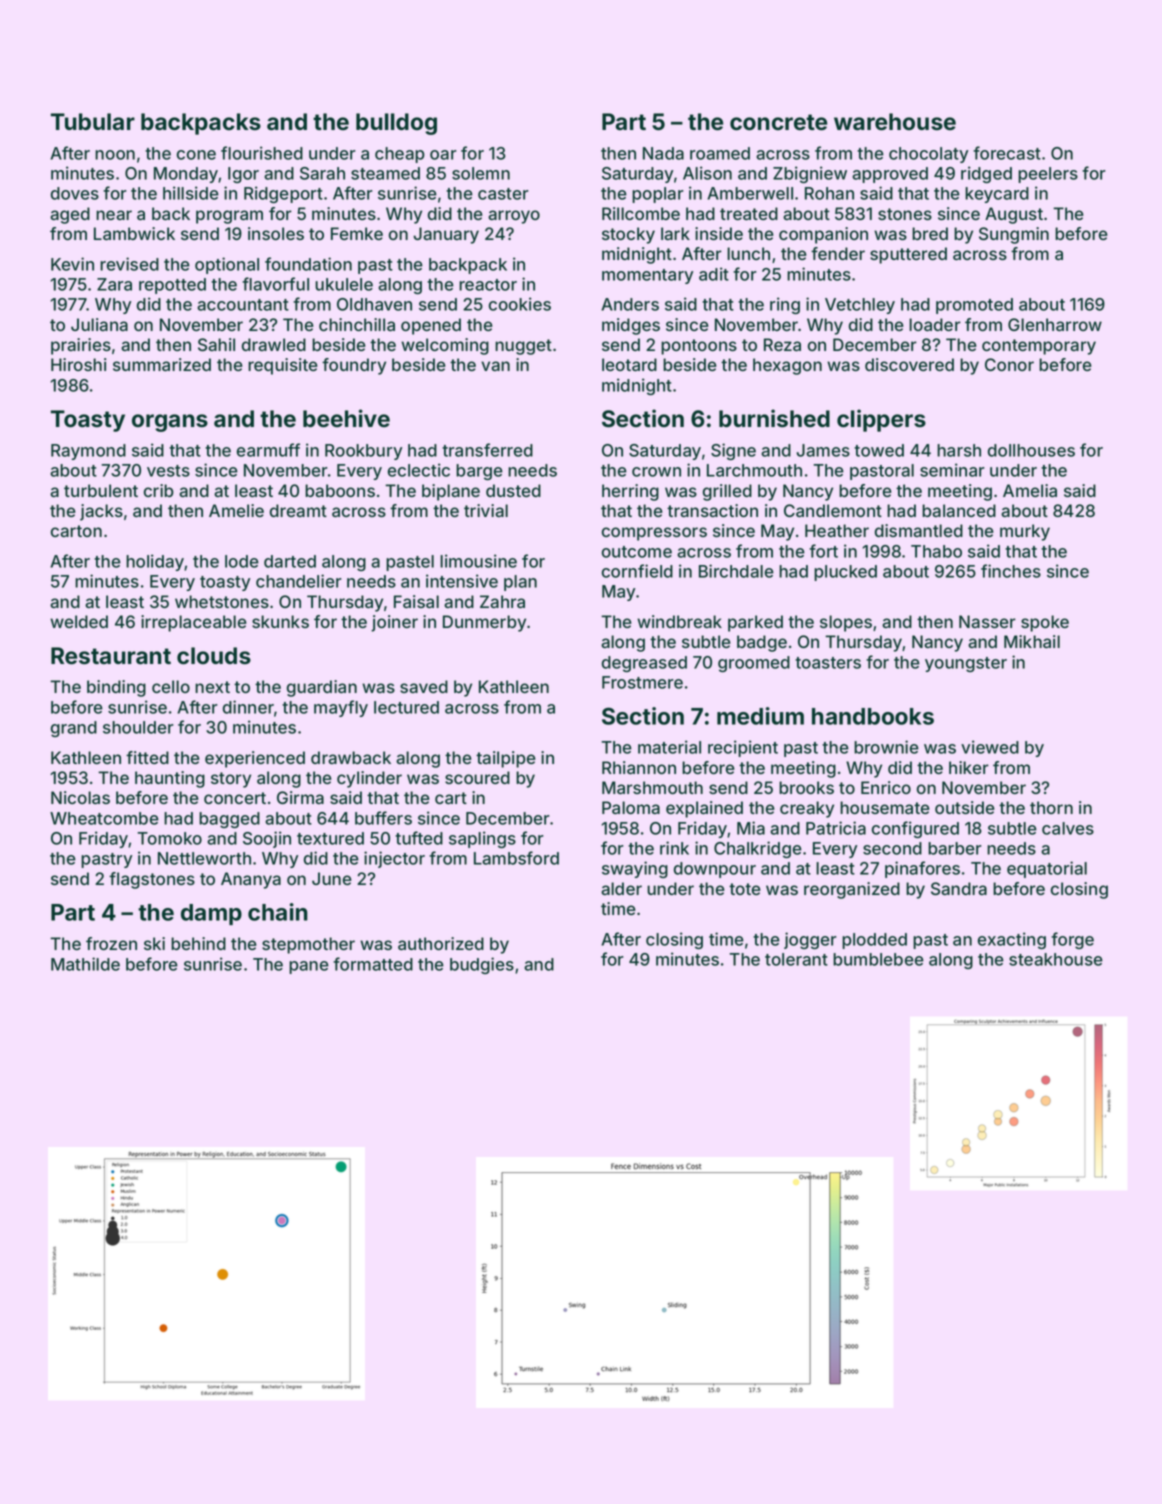  Describe the element at coordinates (1045, 623) in the image. I see `spoke` at that location.
